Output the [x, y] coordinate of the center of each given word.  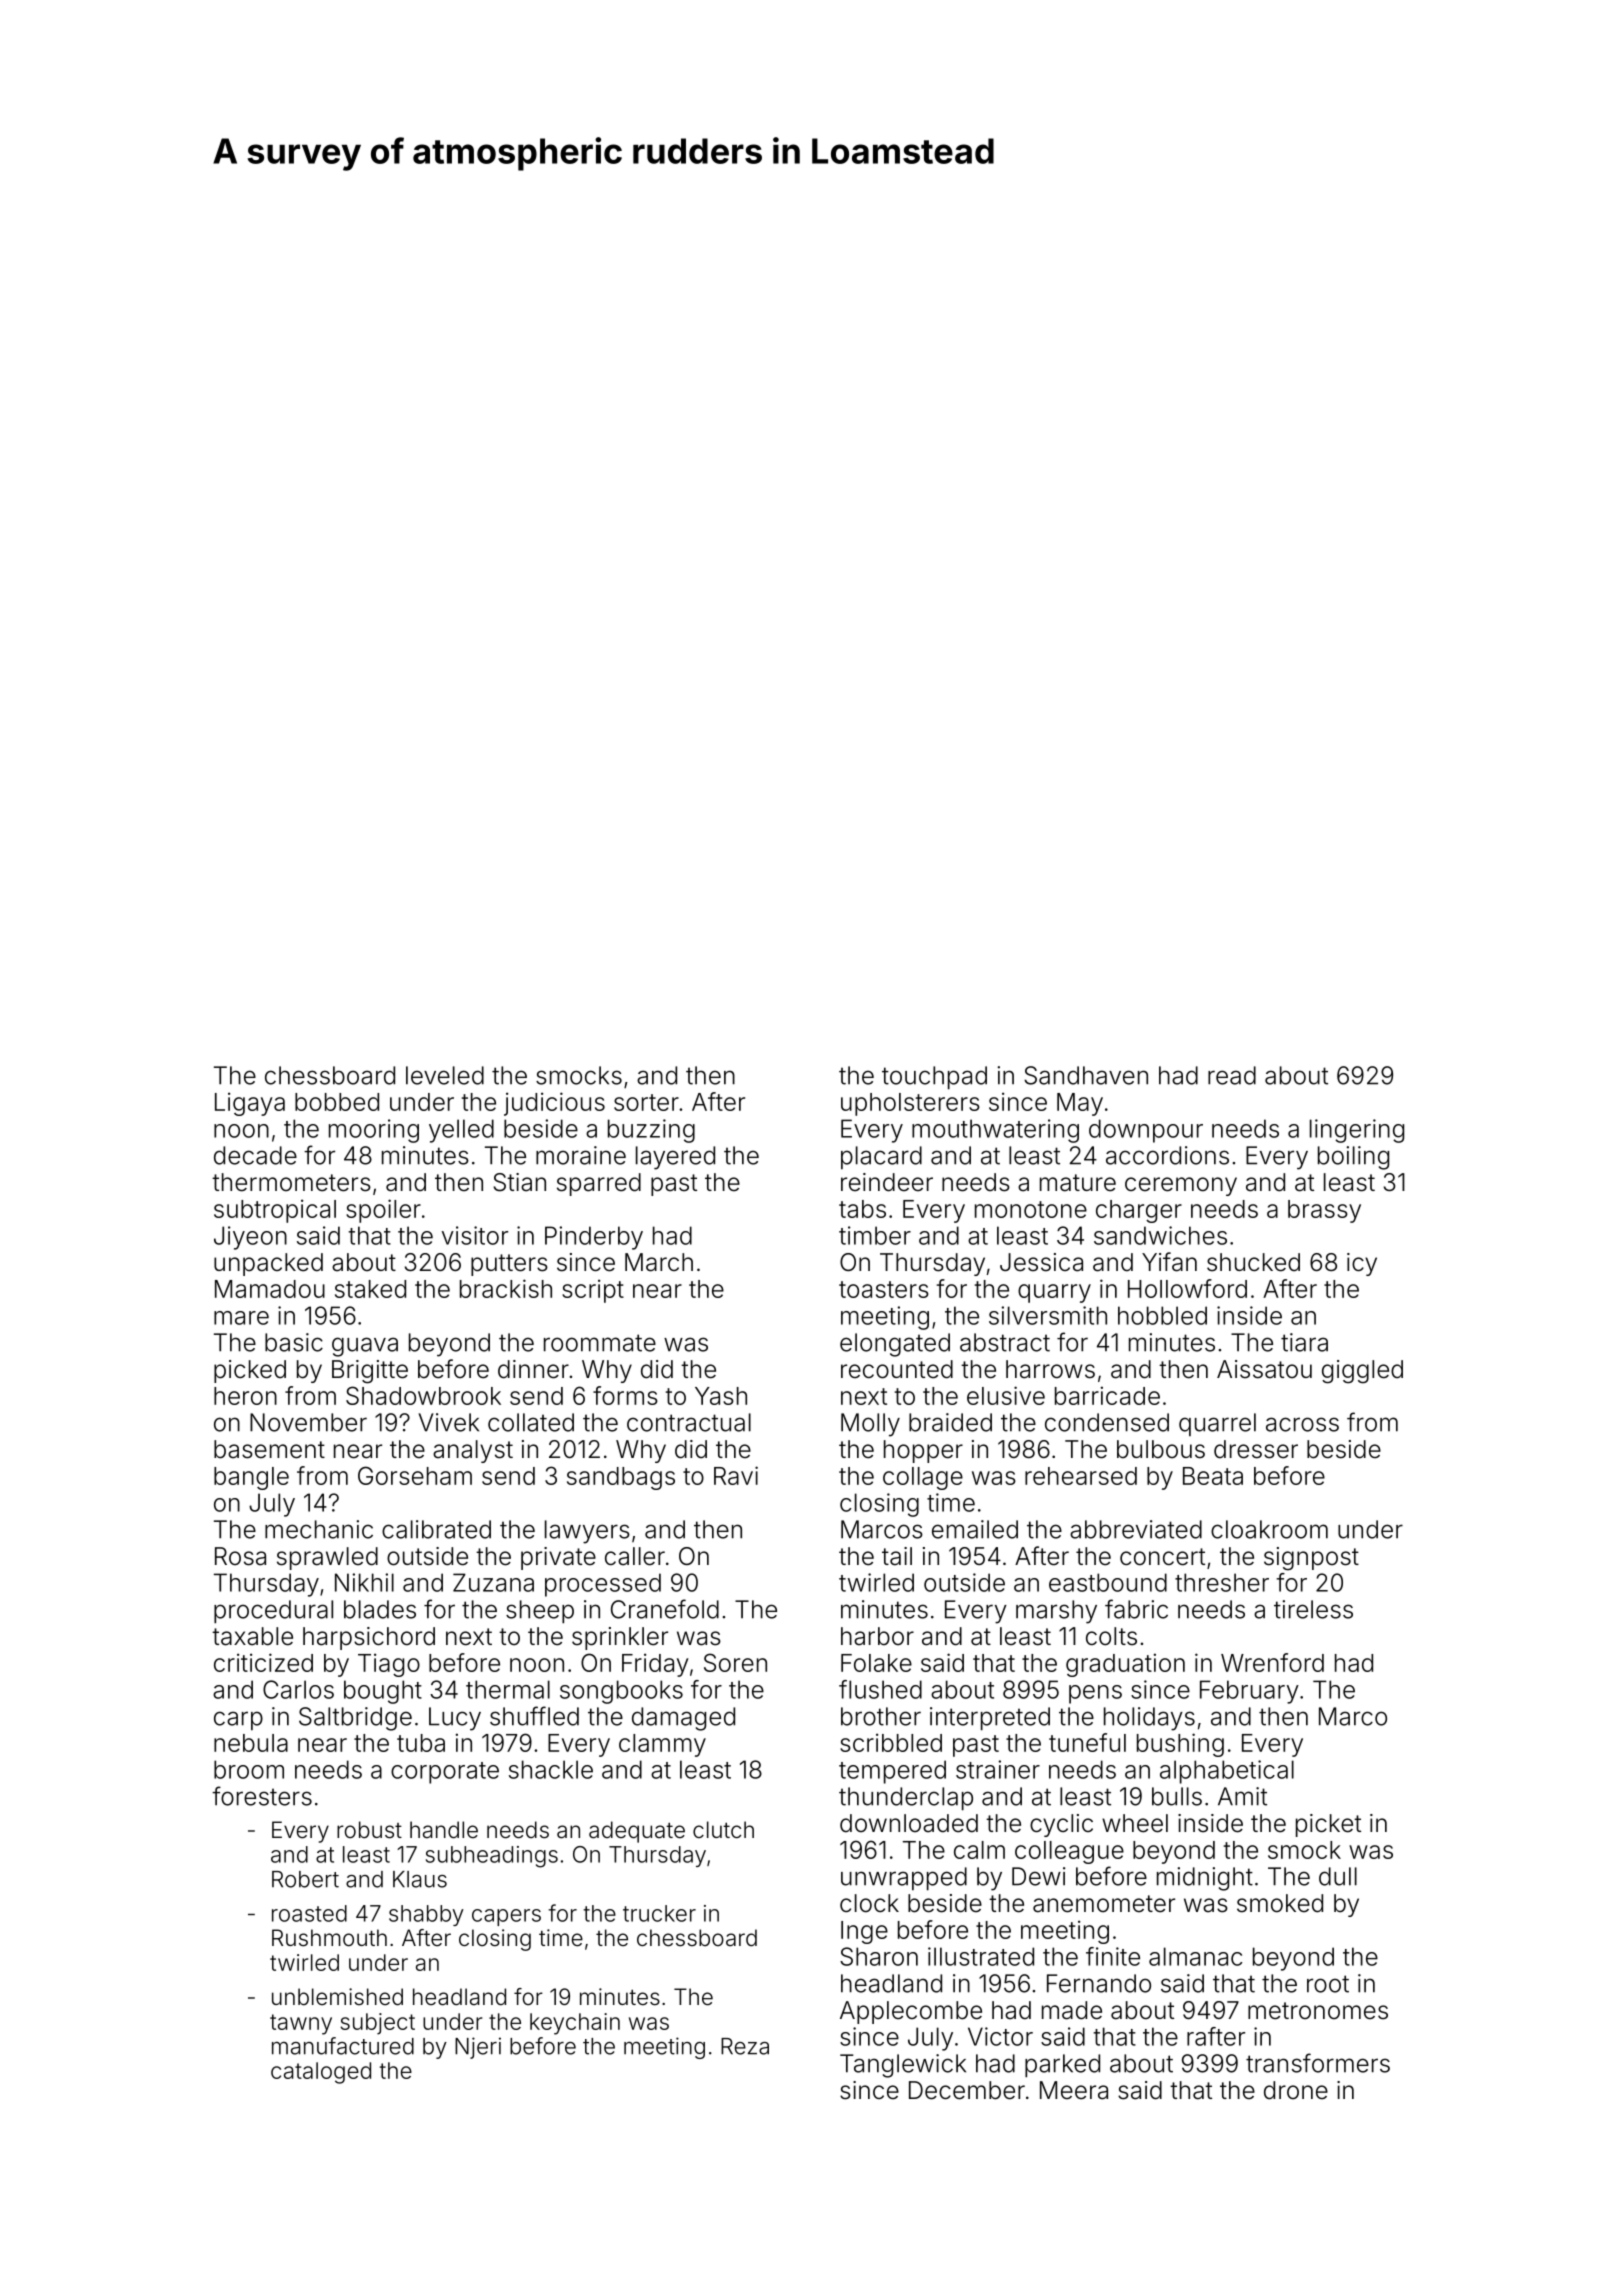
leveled [445, 1075]
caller [635, 1556]
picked [250, 1371]
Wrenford [1272, 1662]
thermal [508, 1689]
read [1232, 1075]
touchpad [934, 1078]
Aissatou [1264, 1369]
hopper [923, 1451]
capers [506, 1917]
